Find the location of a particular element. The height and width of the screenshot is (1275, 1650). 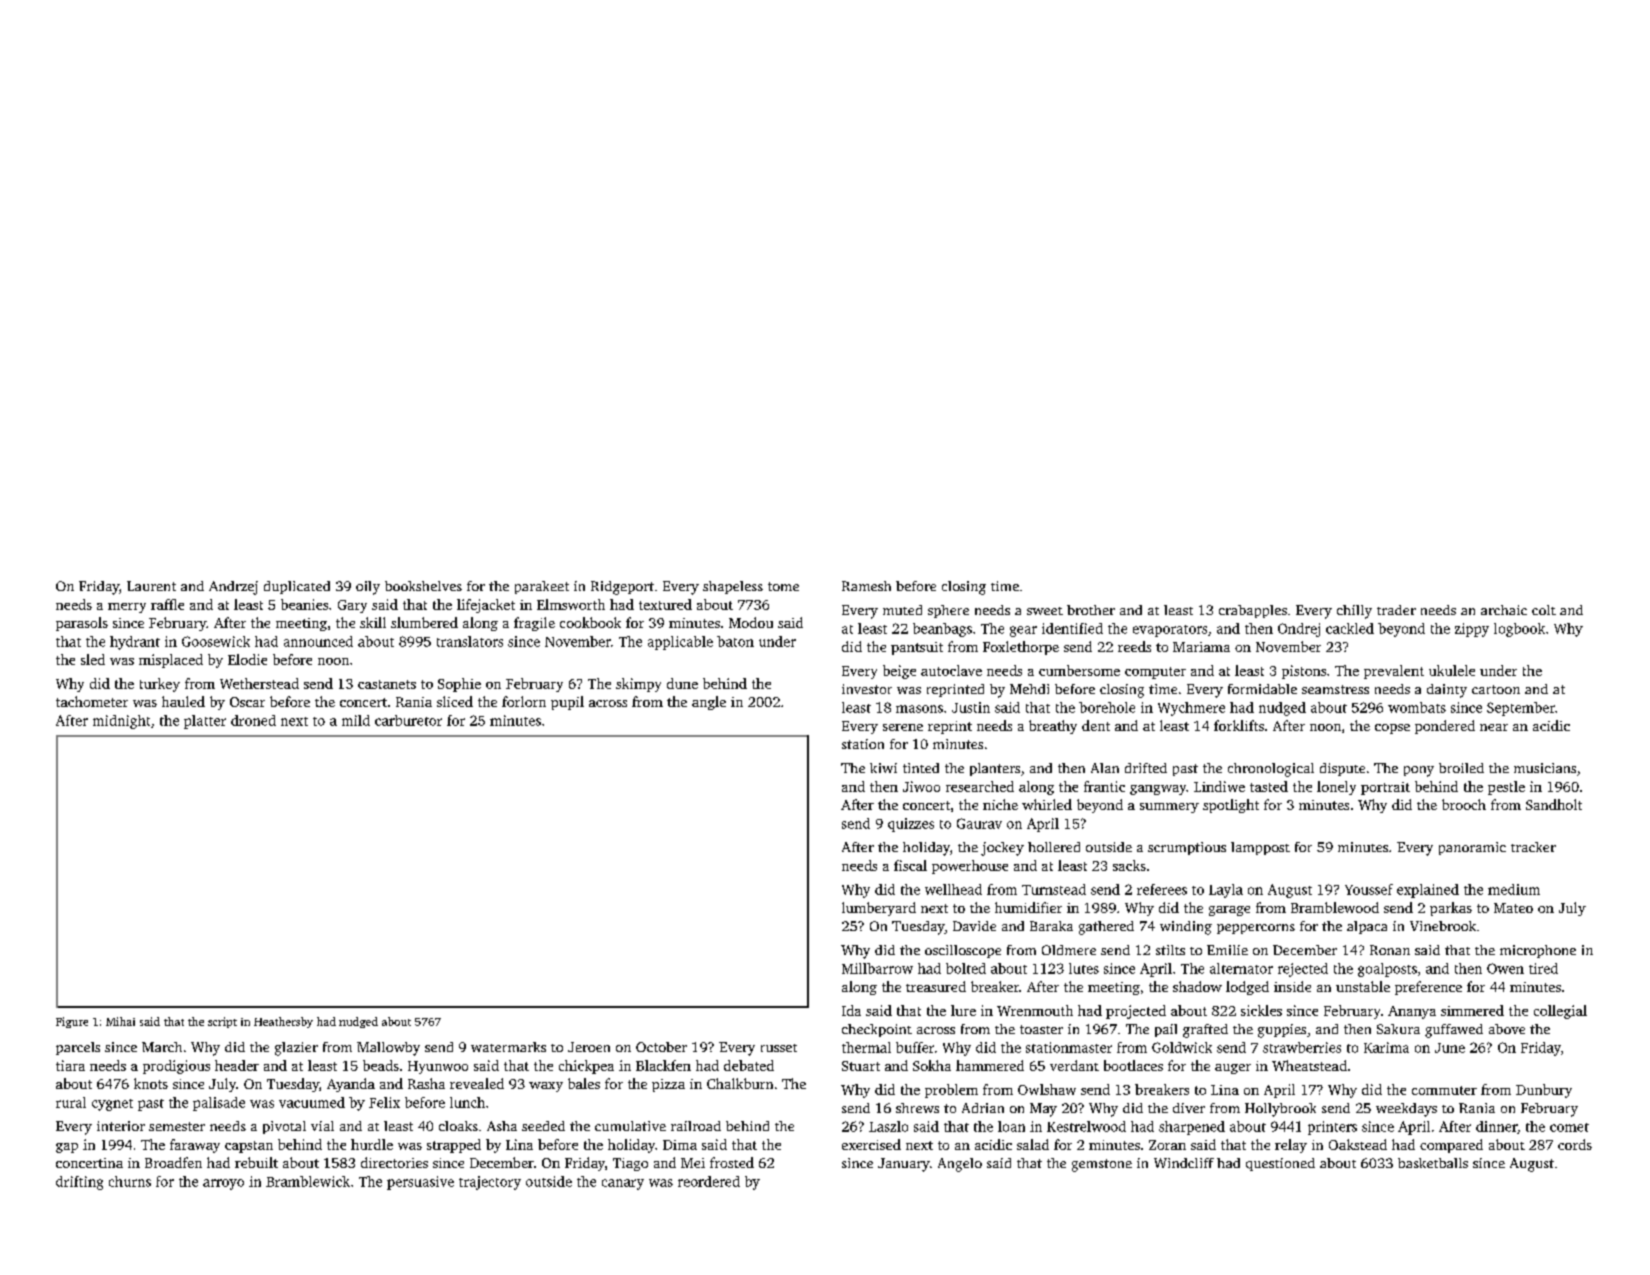

Heathersby is located at coordinates (283, 1022).
